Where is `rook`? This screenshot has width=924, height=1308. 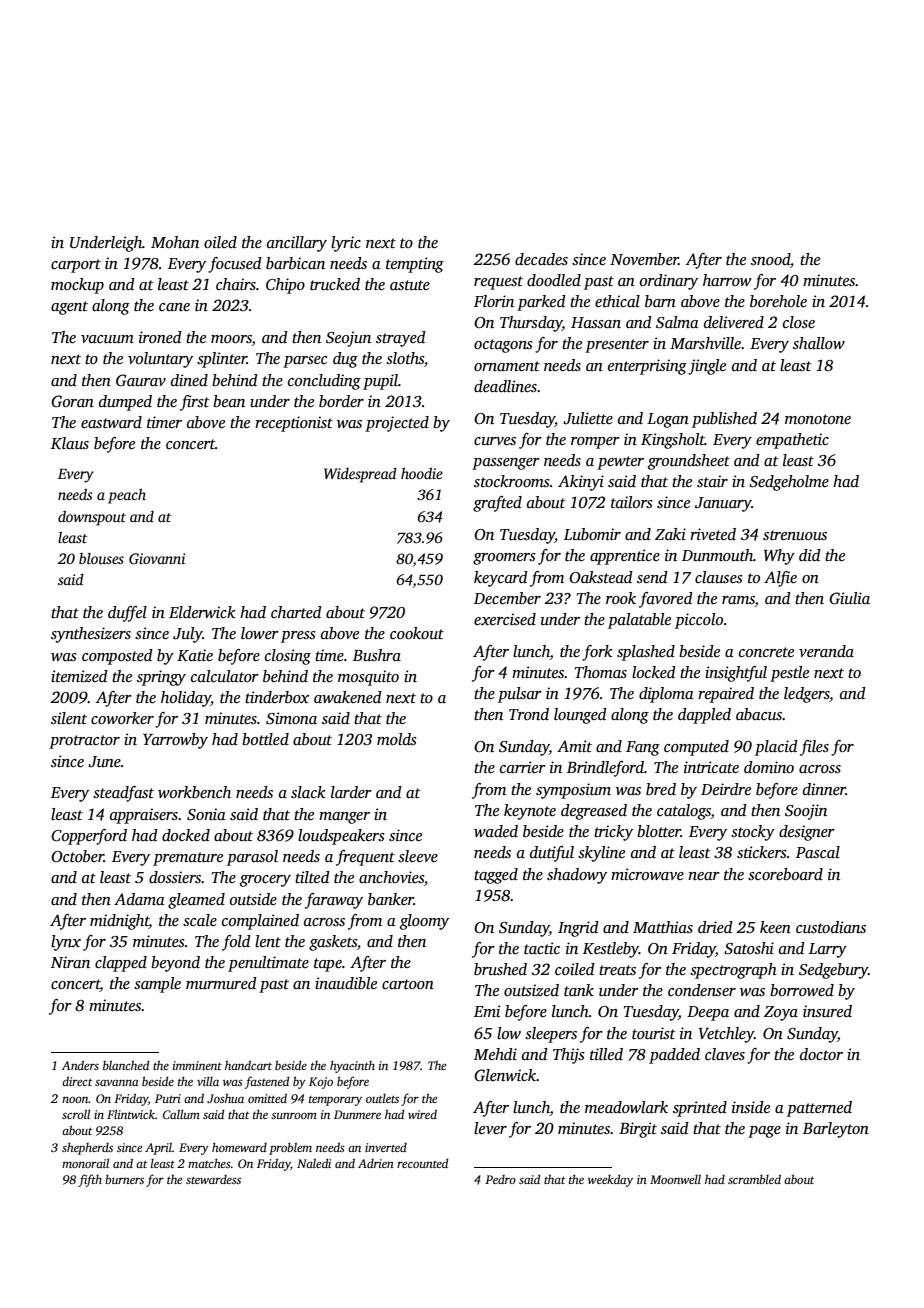
rook is located at coordinates (621, 598).
